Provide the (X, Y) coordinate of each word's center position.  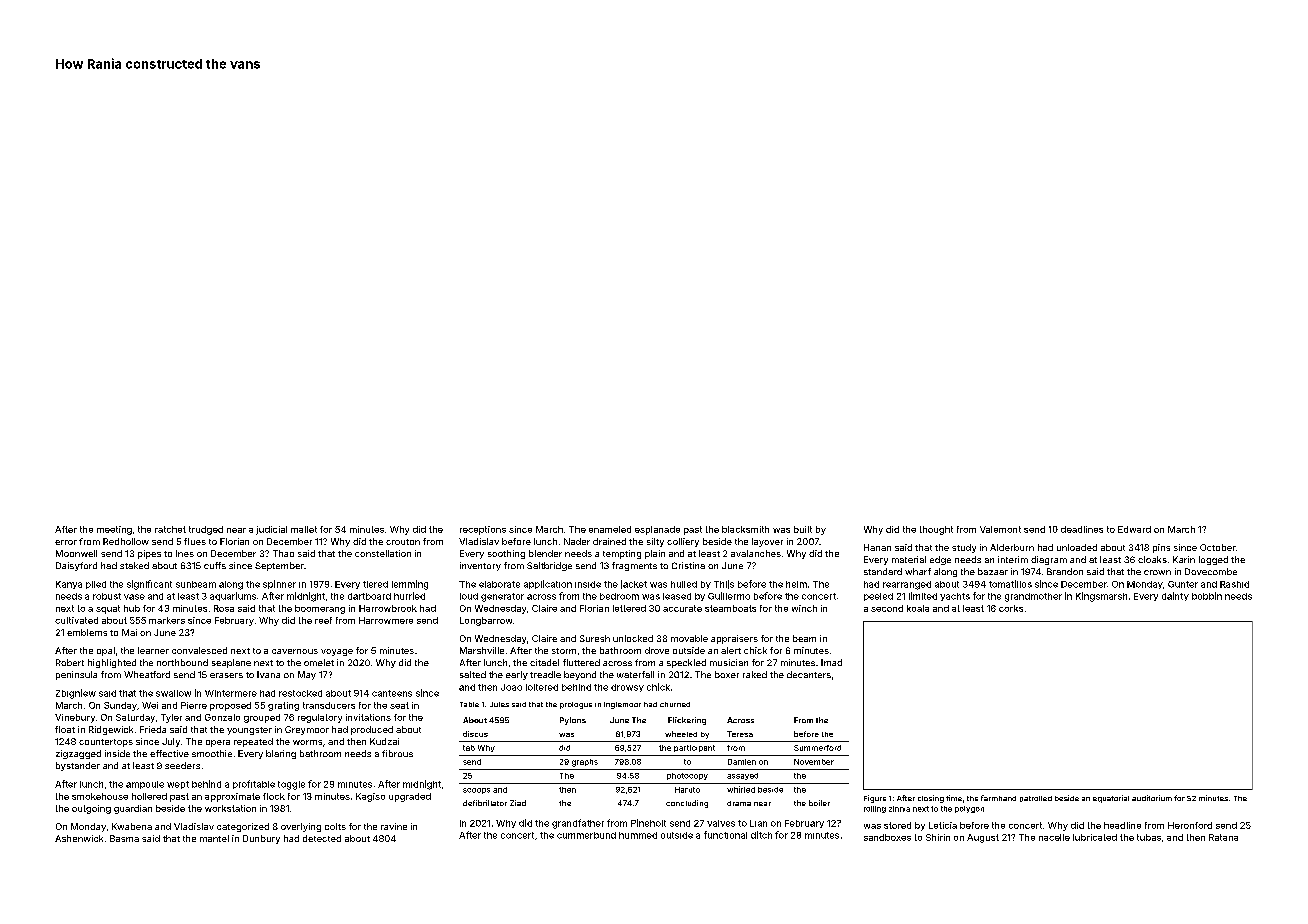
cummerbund (586, 835)
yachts (955, 597)
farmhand (998, 798)
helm (796, 584)
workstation (230, 808)
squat (108, 609)
